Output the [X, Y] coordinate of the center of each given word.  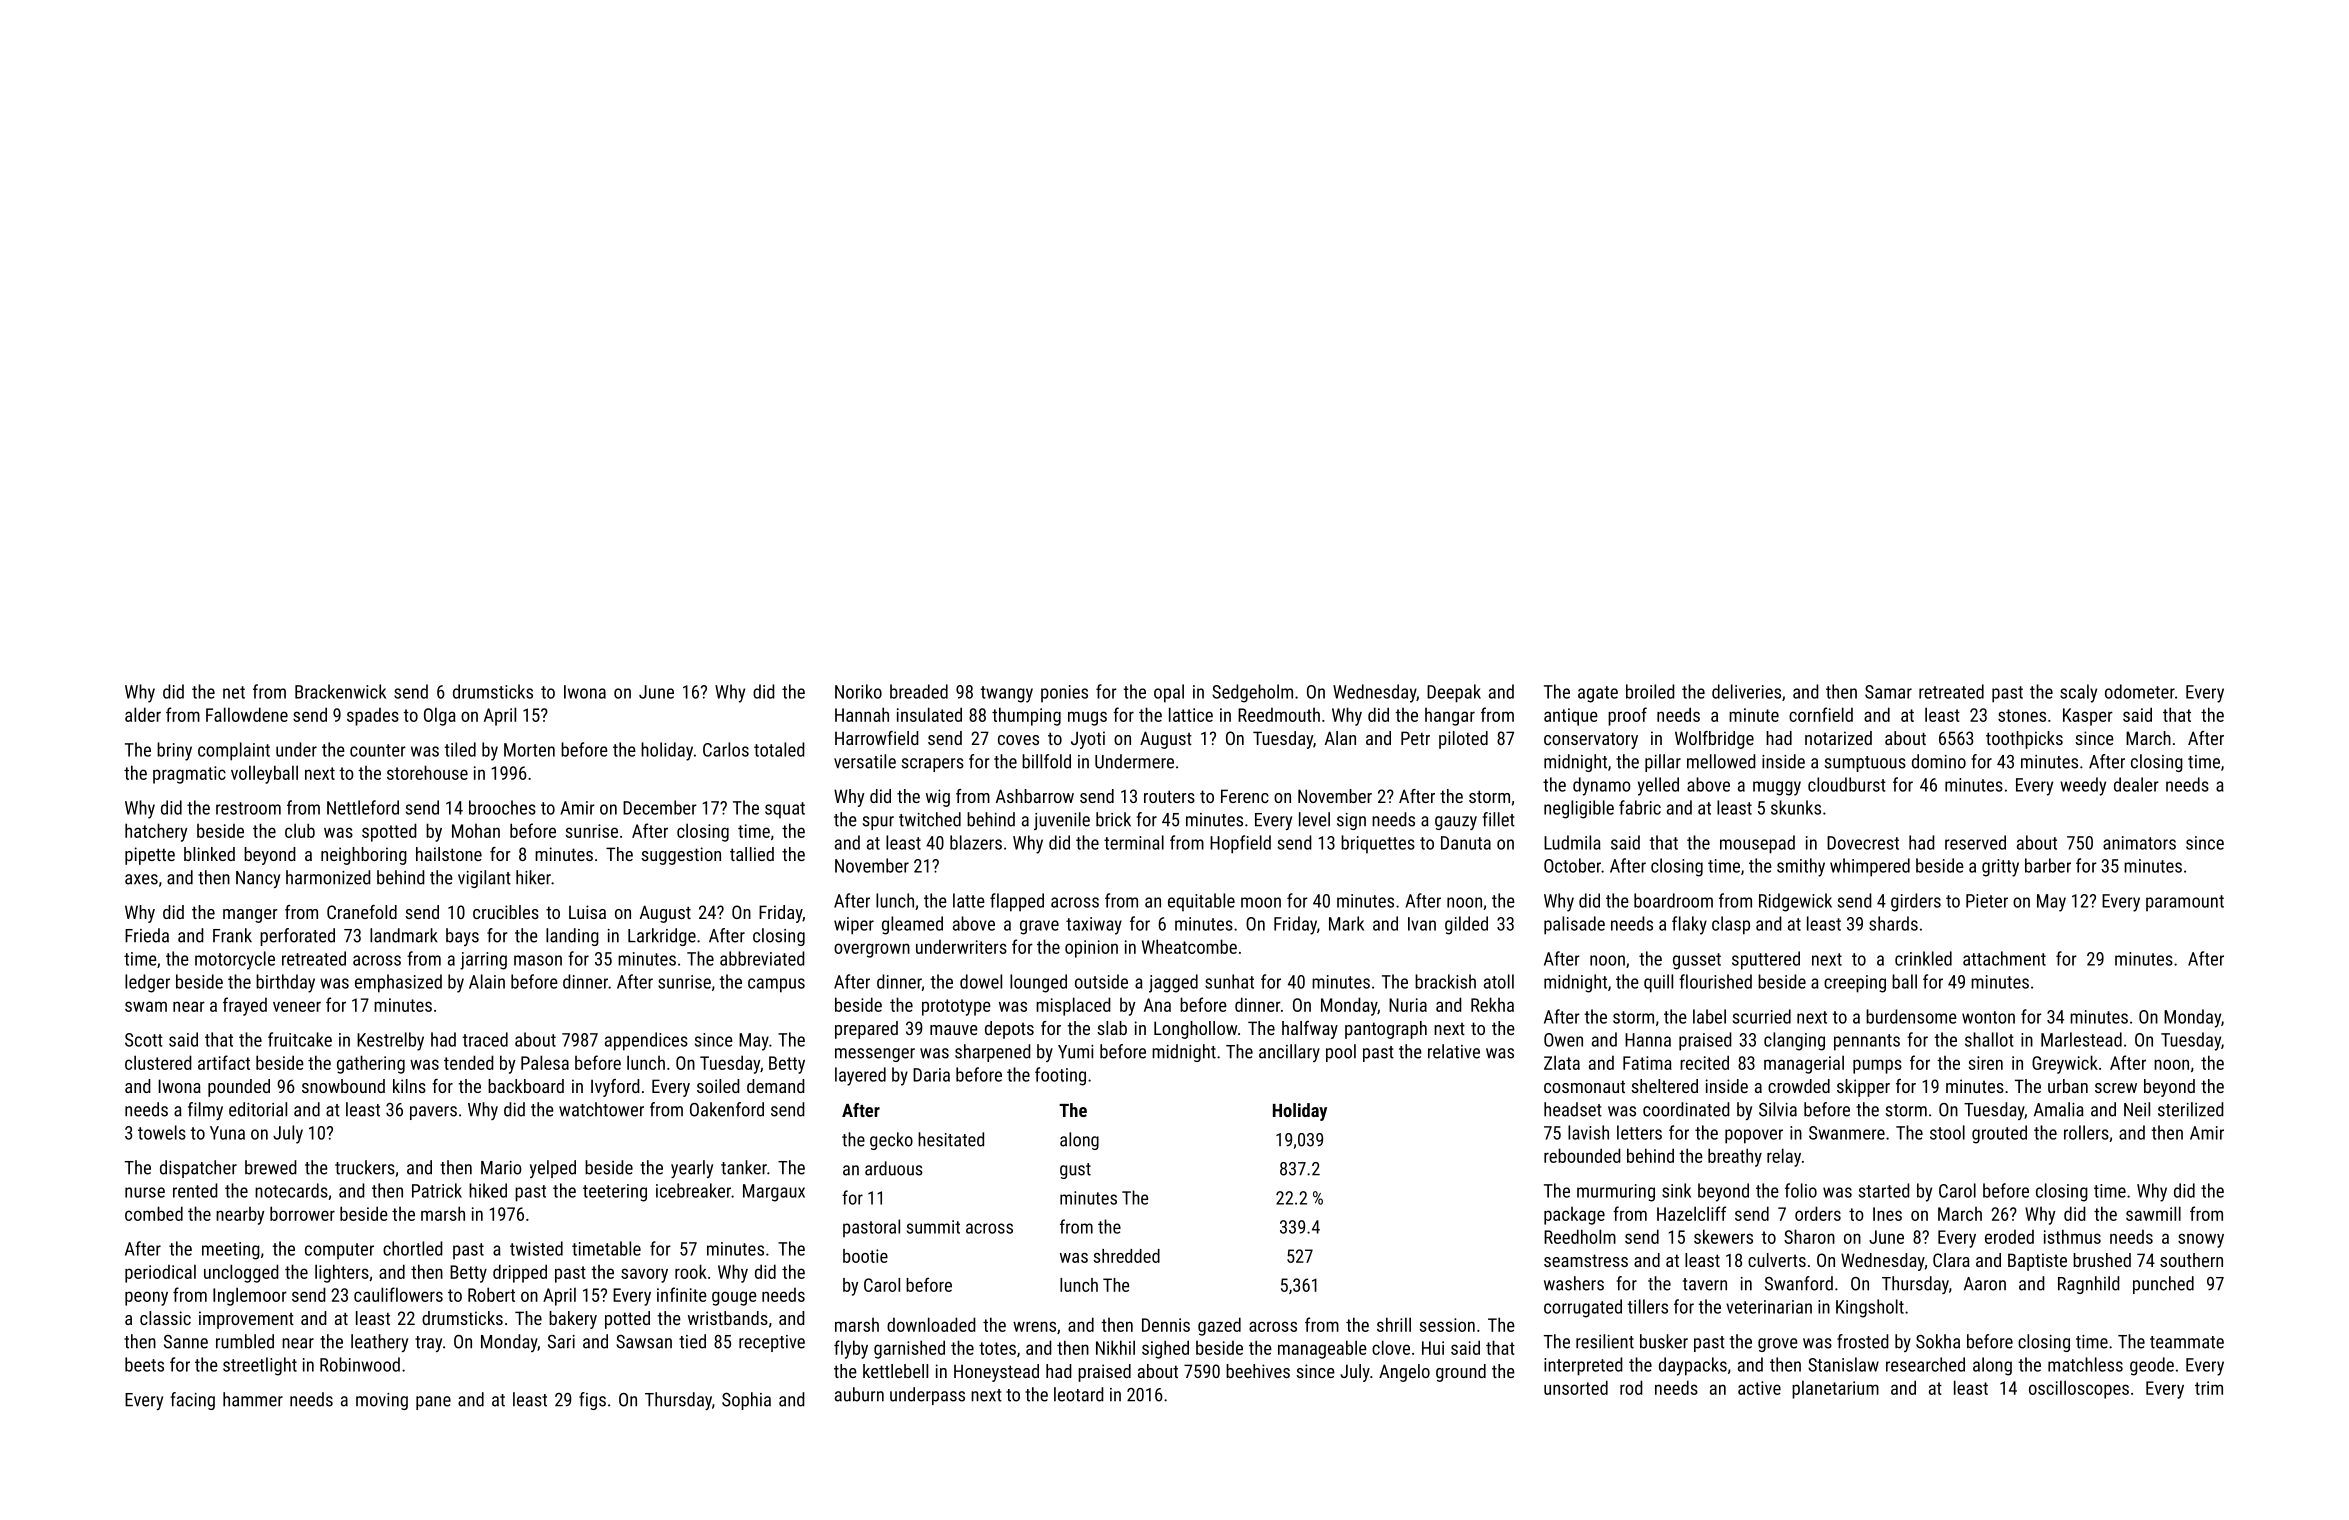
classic [165, 1318]
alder [143, 714]
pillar [1663, 763]
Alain [487, 981]
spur [878, 823]
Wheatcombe [1189, 946]
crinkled [1923, 958]
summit [933, 1227]
